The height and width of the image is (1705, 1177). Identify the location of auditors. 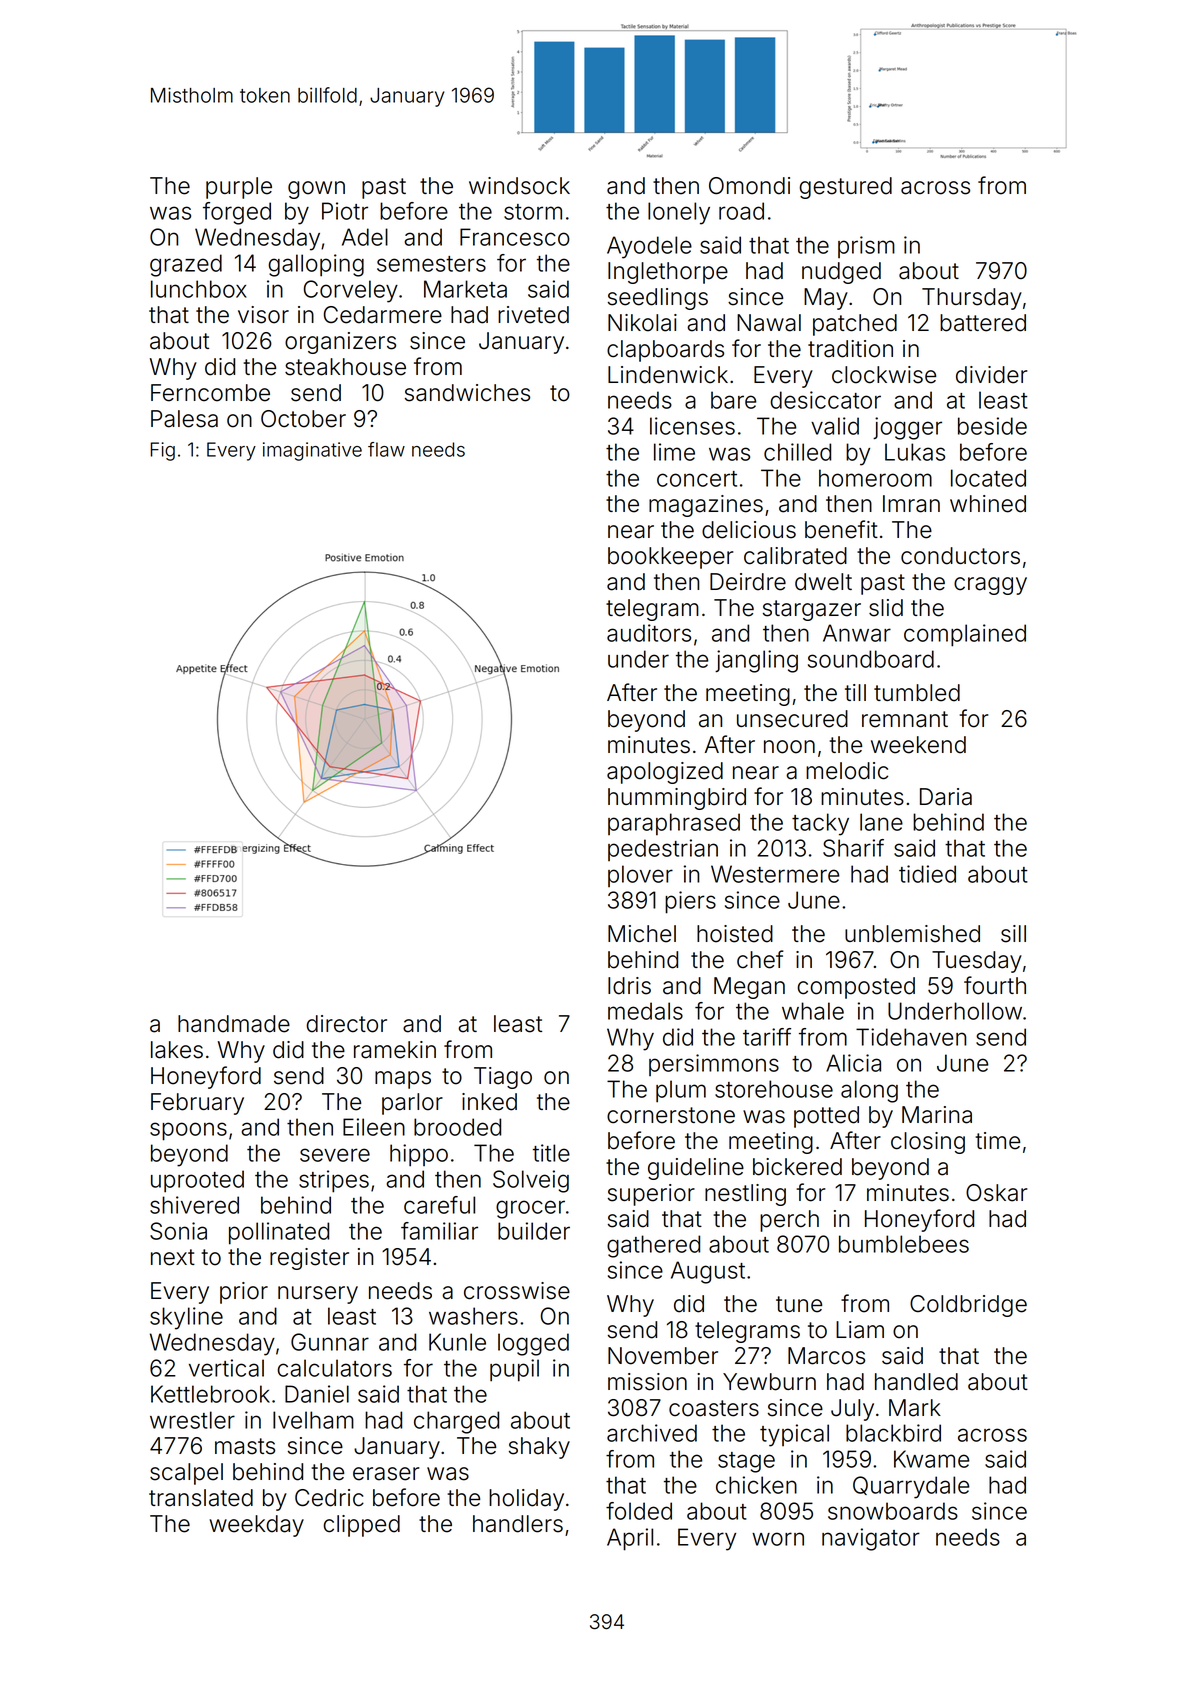
(649, 633).
